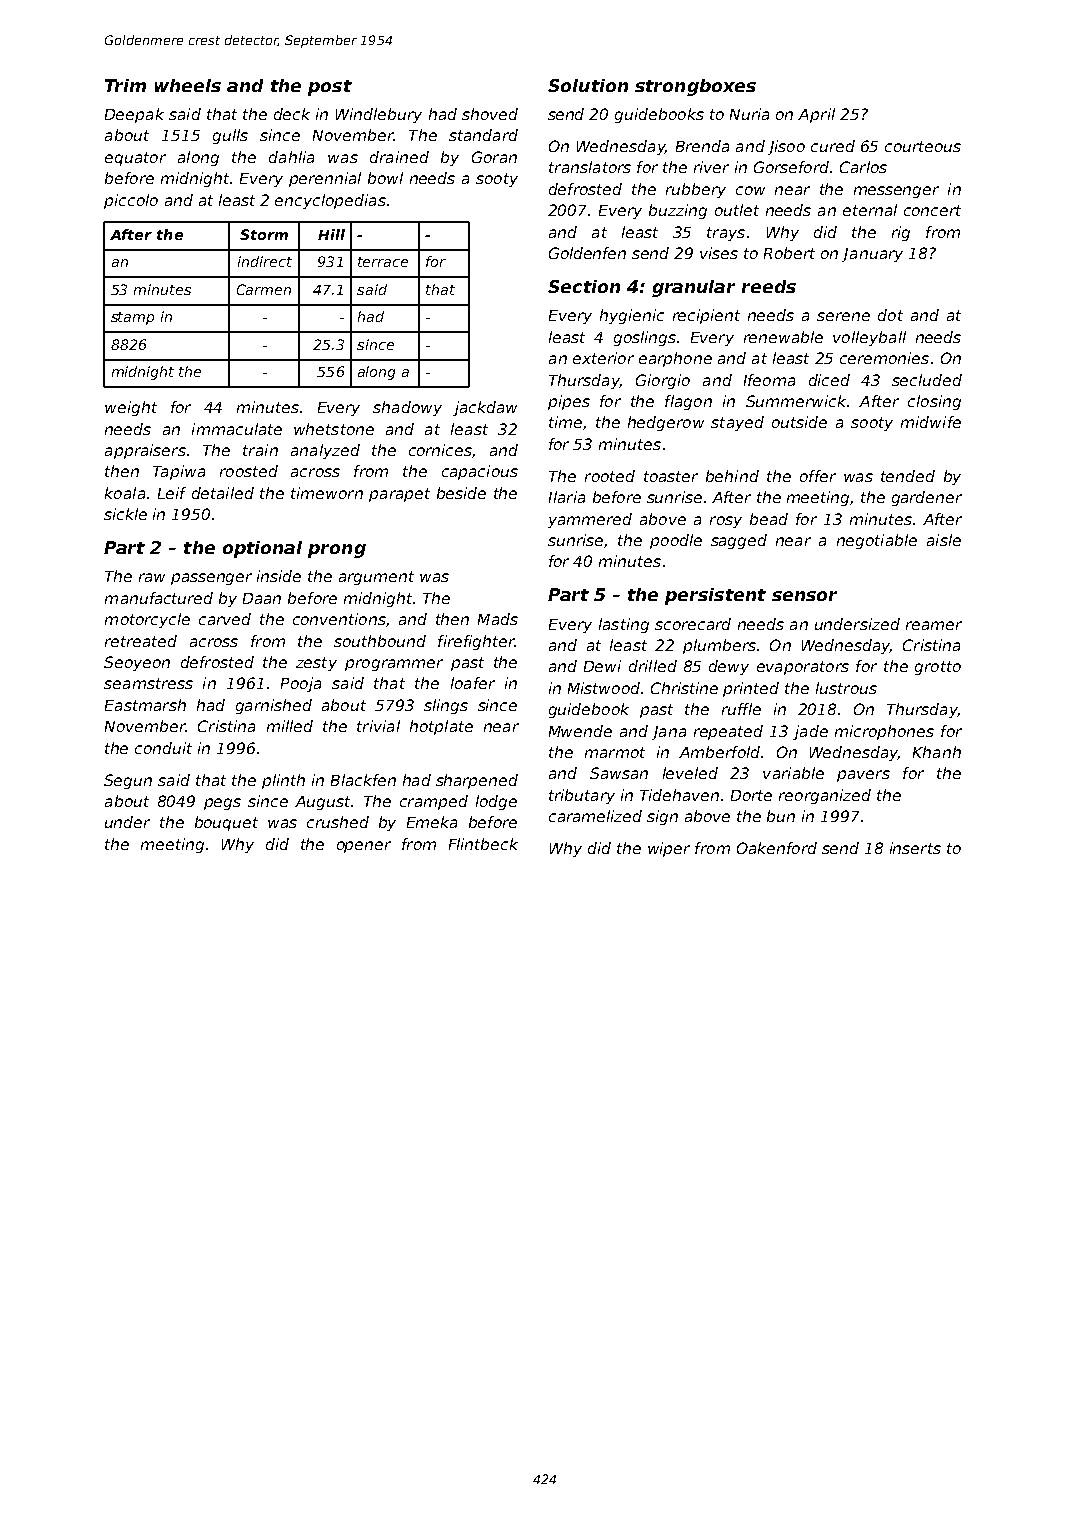 The width and height of the document is (1066, 1515). I want to click on Solution, so click(588, 85).
